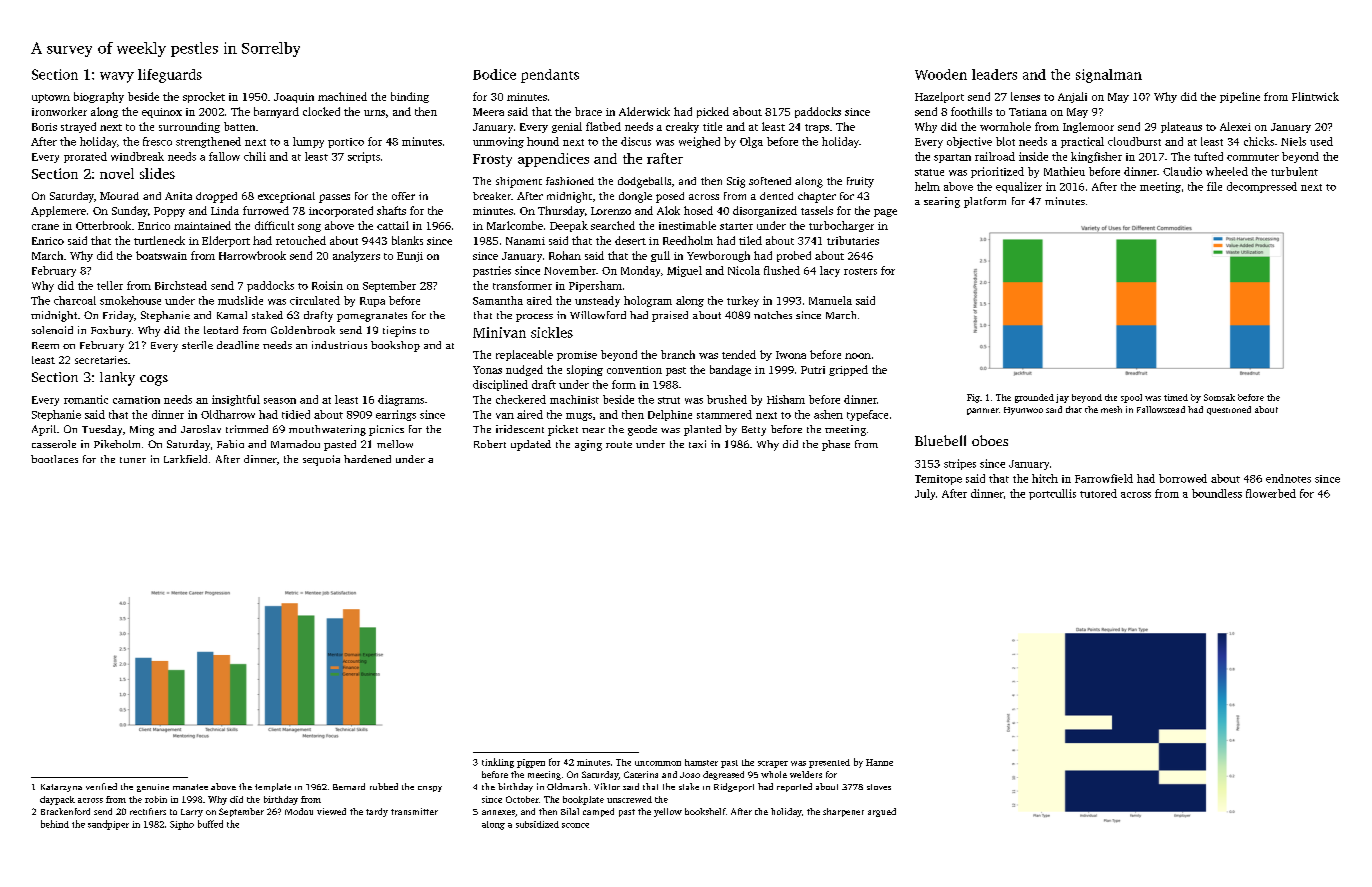  What do you see at coordinates (830, 271) in the screenshot?
I see `lacy` at bounding box center [830, 271].
